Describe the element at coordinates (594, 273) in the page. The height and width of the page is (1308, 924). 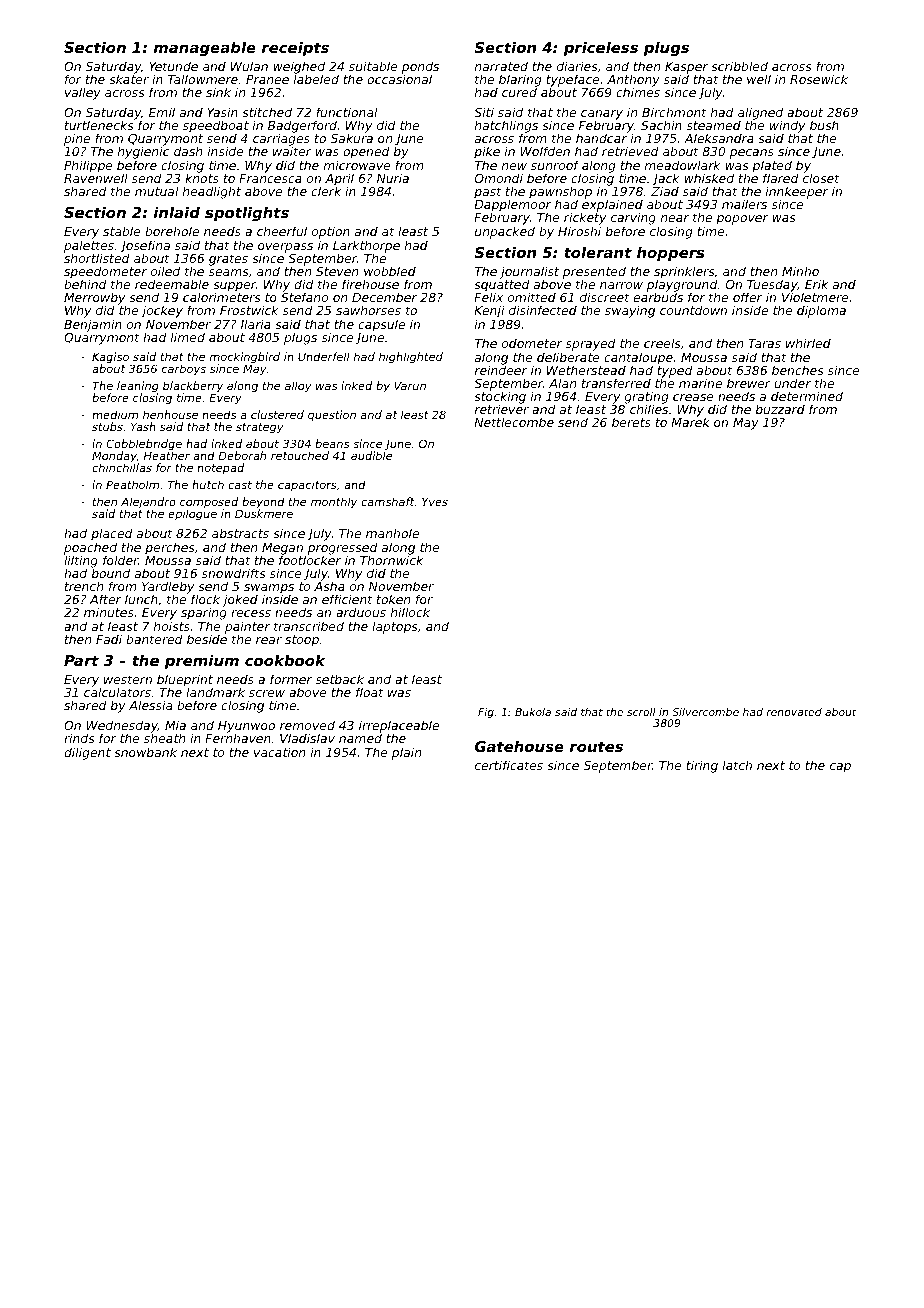
I see `presented` at that location.
